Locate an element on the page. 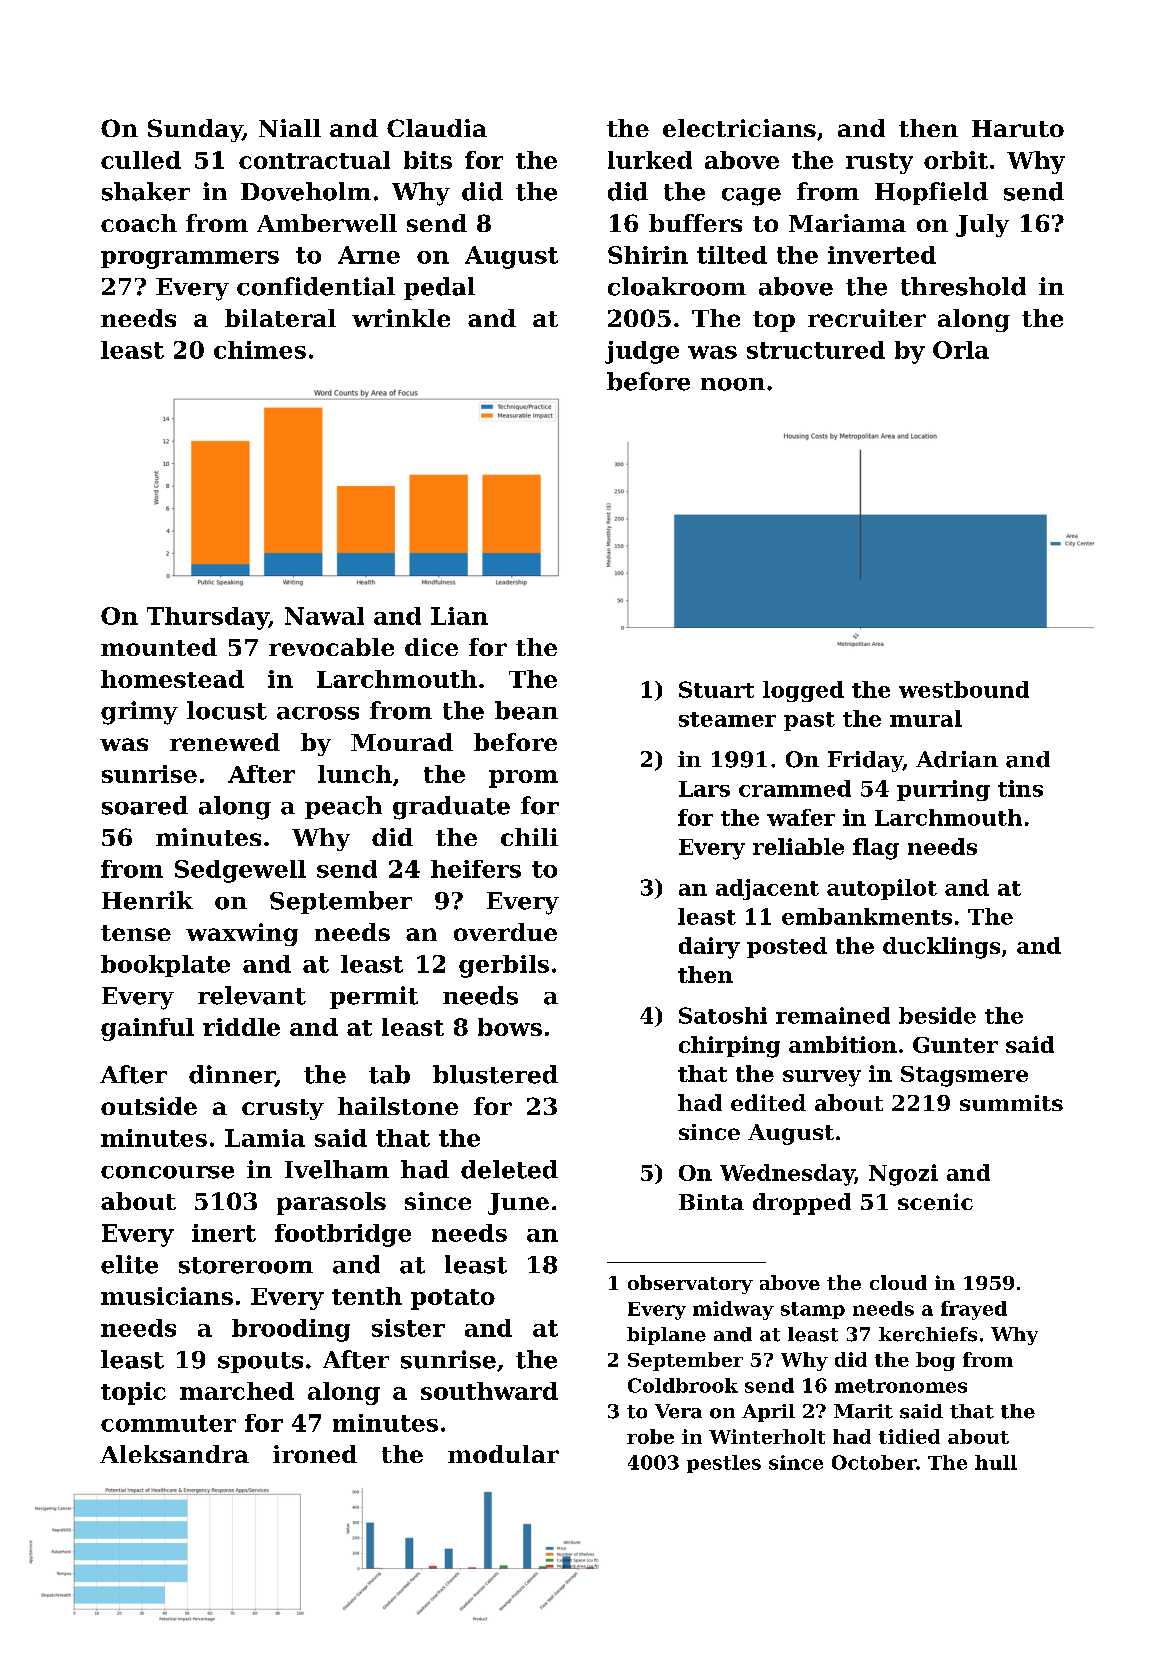  deleted is located at coordinates (509, 1169).
